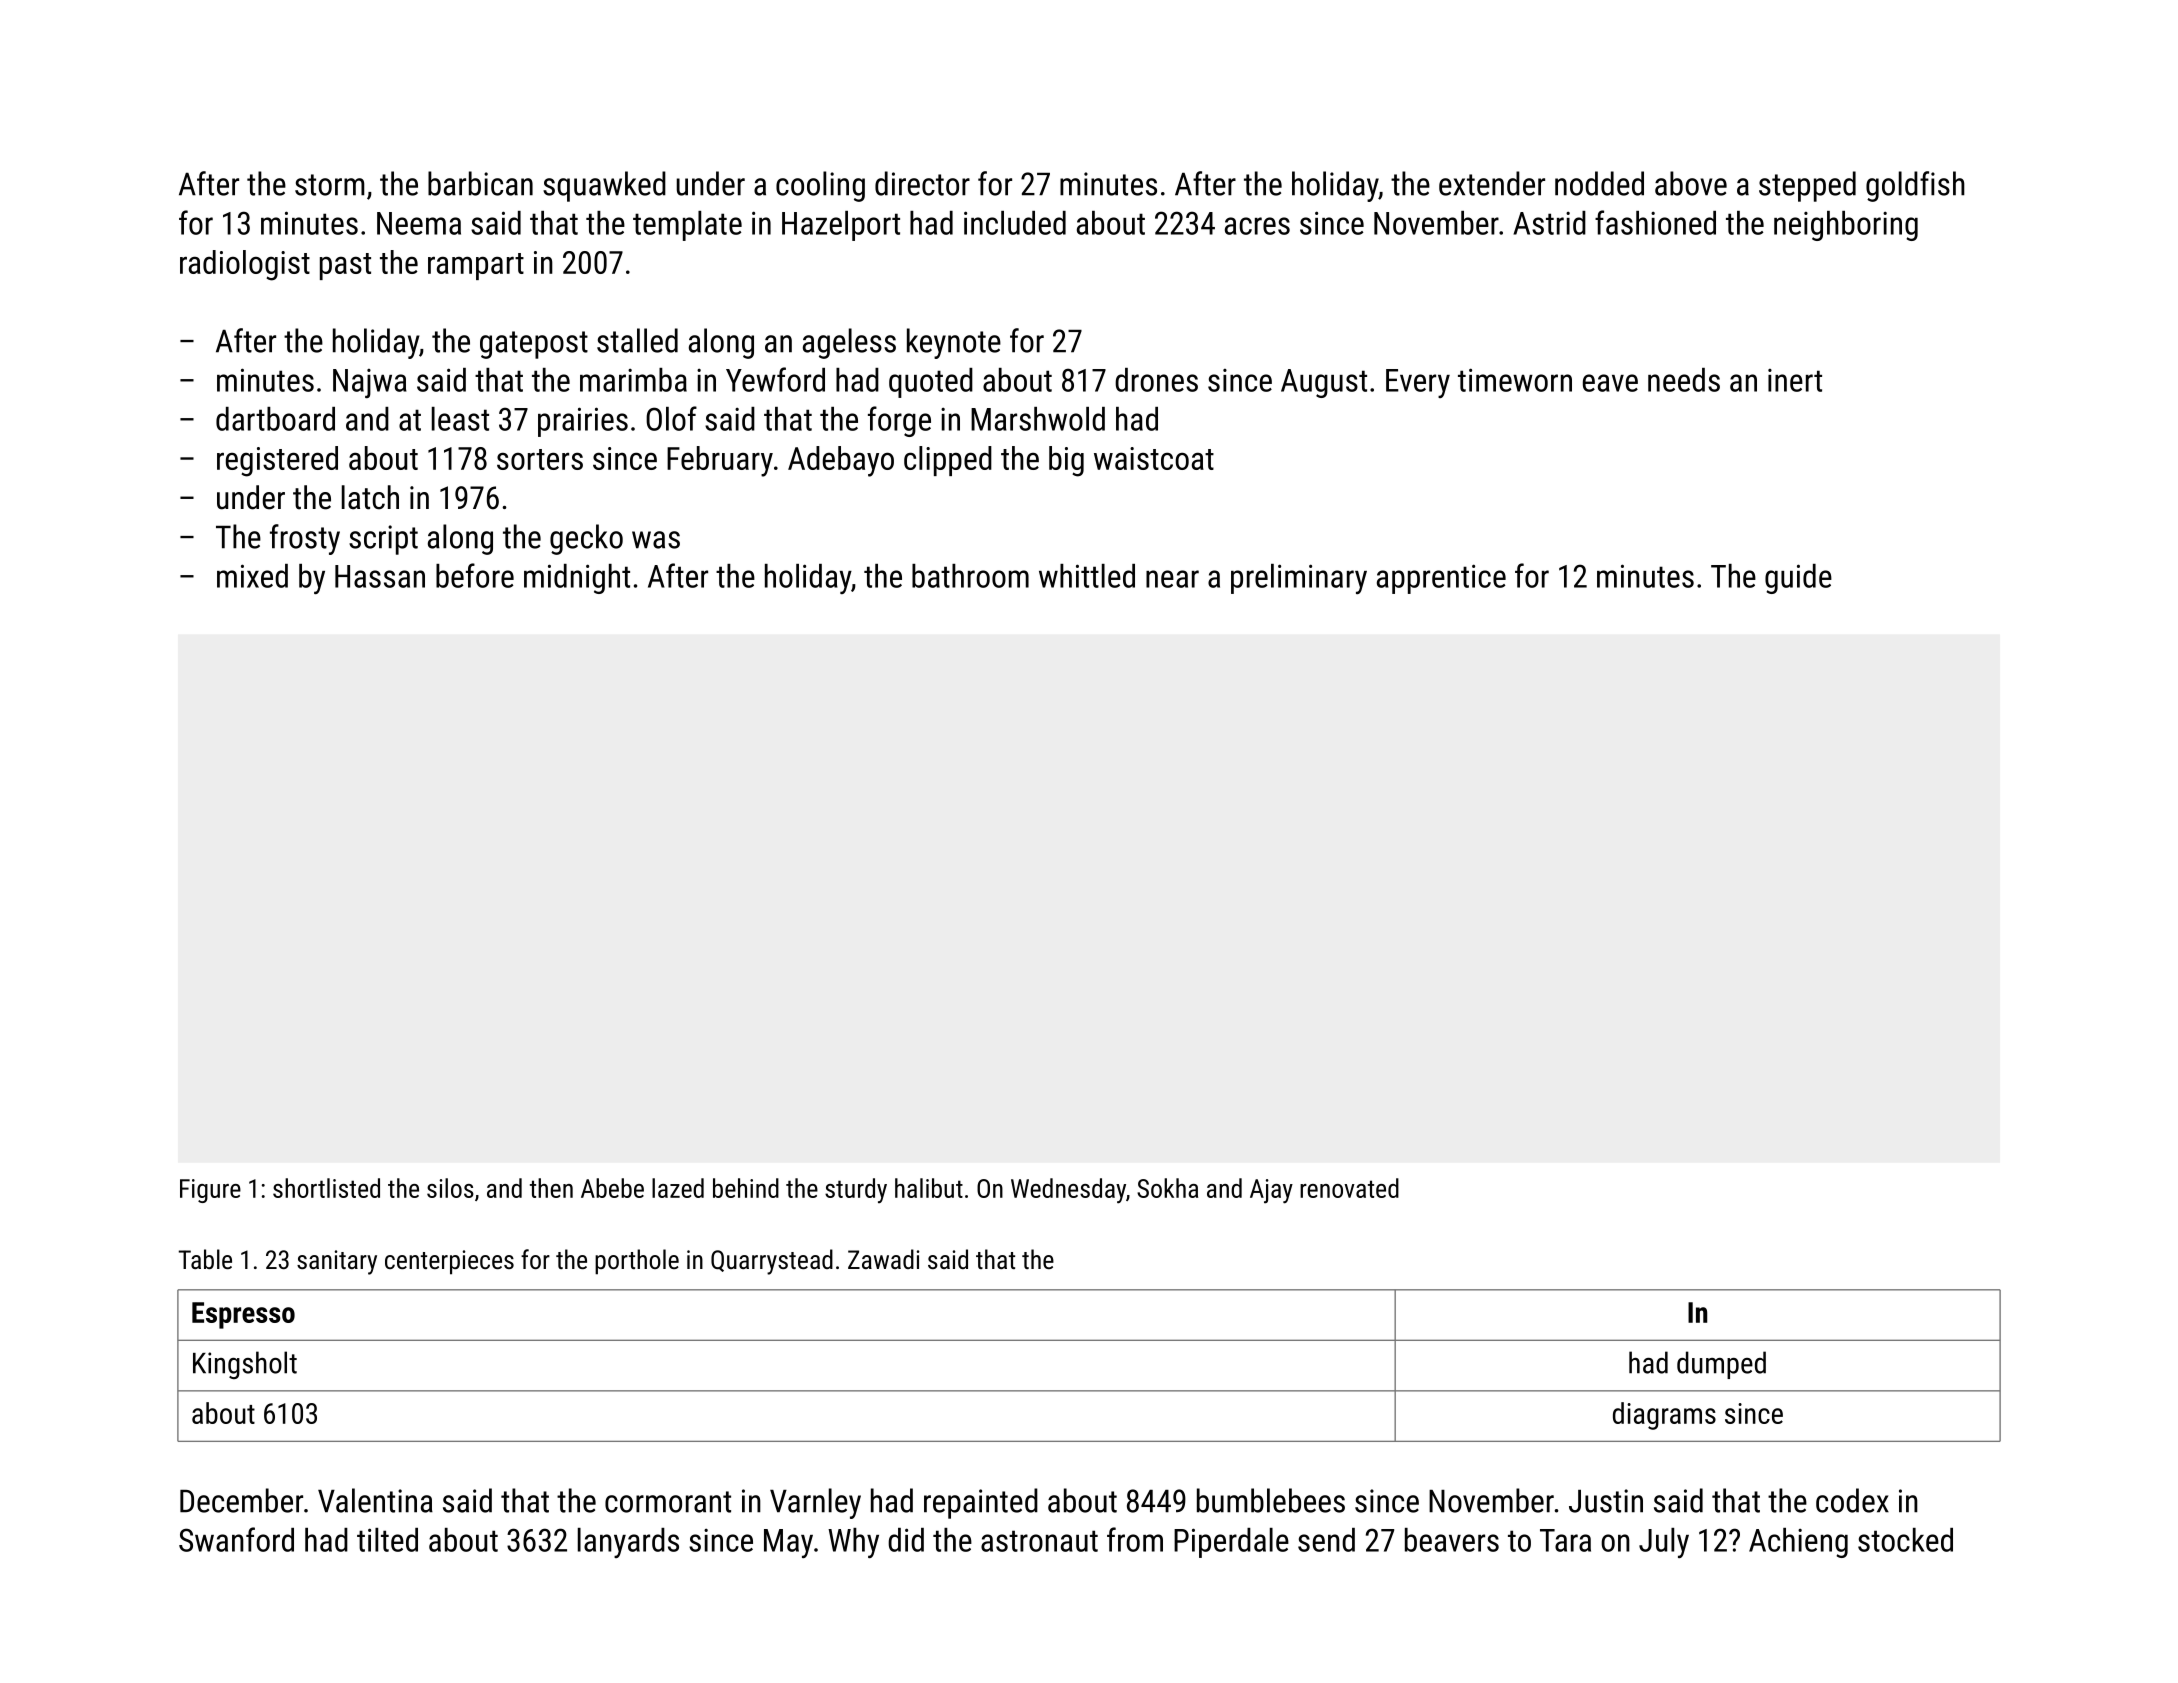  Describe the element at coordinates (1549, 223) in the screenshot. I see `Astrid` at that location.
